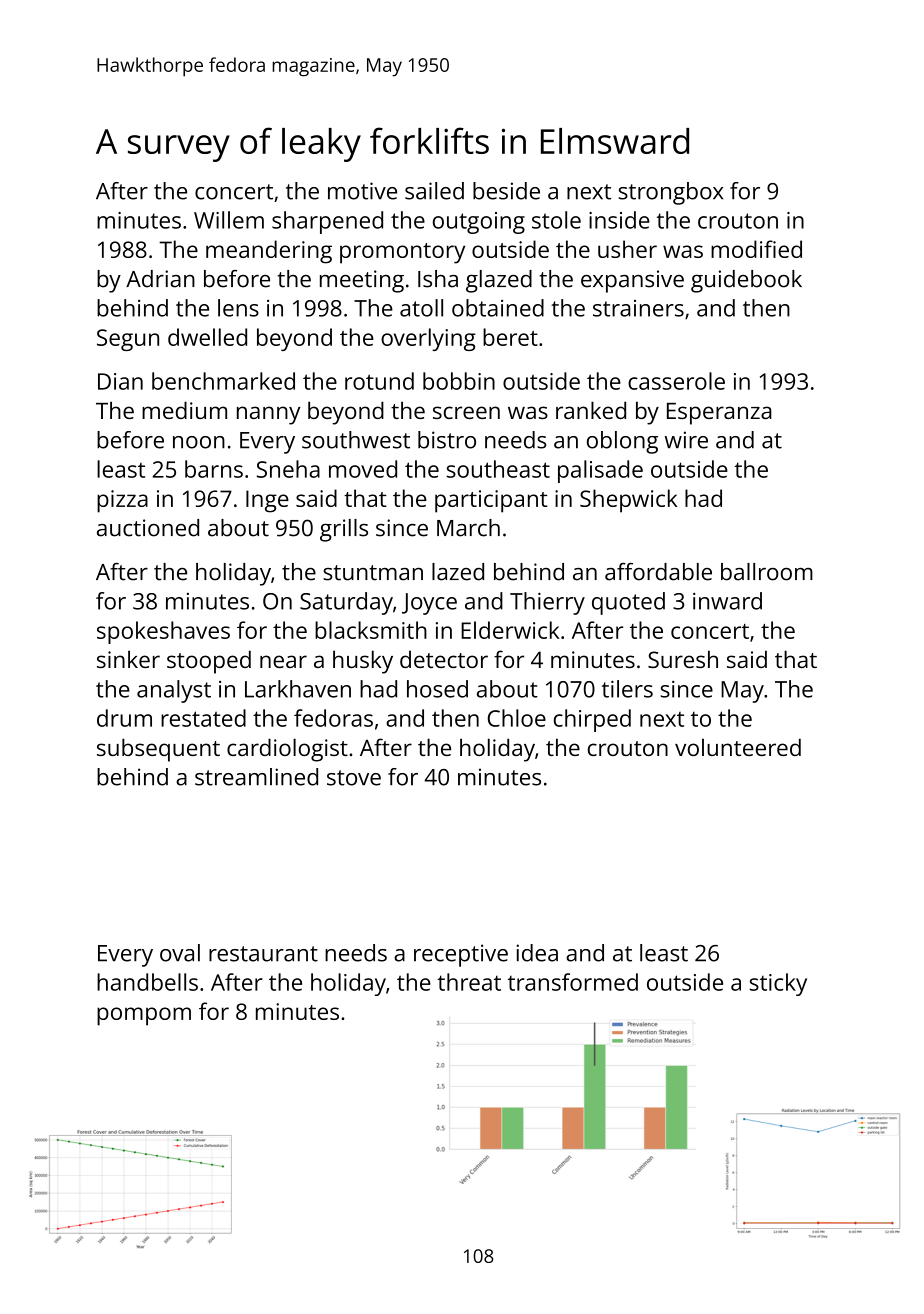 The image size is (924, 1314). What do you see at coordinates (144, 1016) in the screenshot?
I see `pompom` at bounding box center [144, 1016].
